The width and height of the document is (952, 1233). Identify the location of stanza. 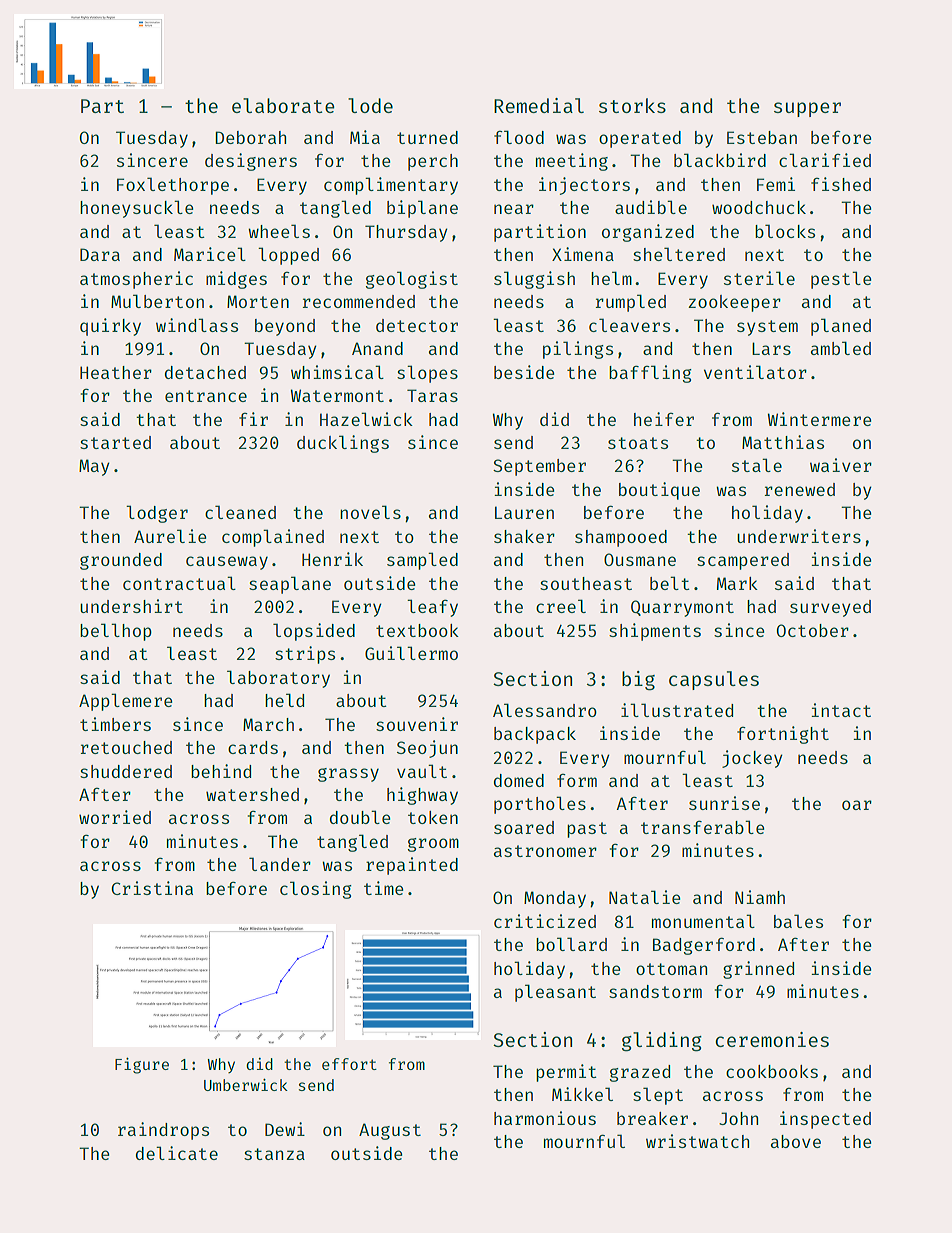
(274, 1154).
